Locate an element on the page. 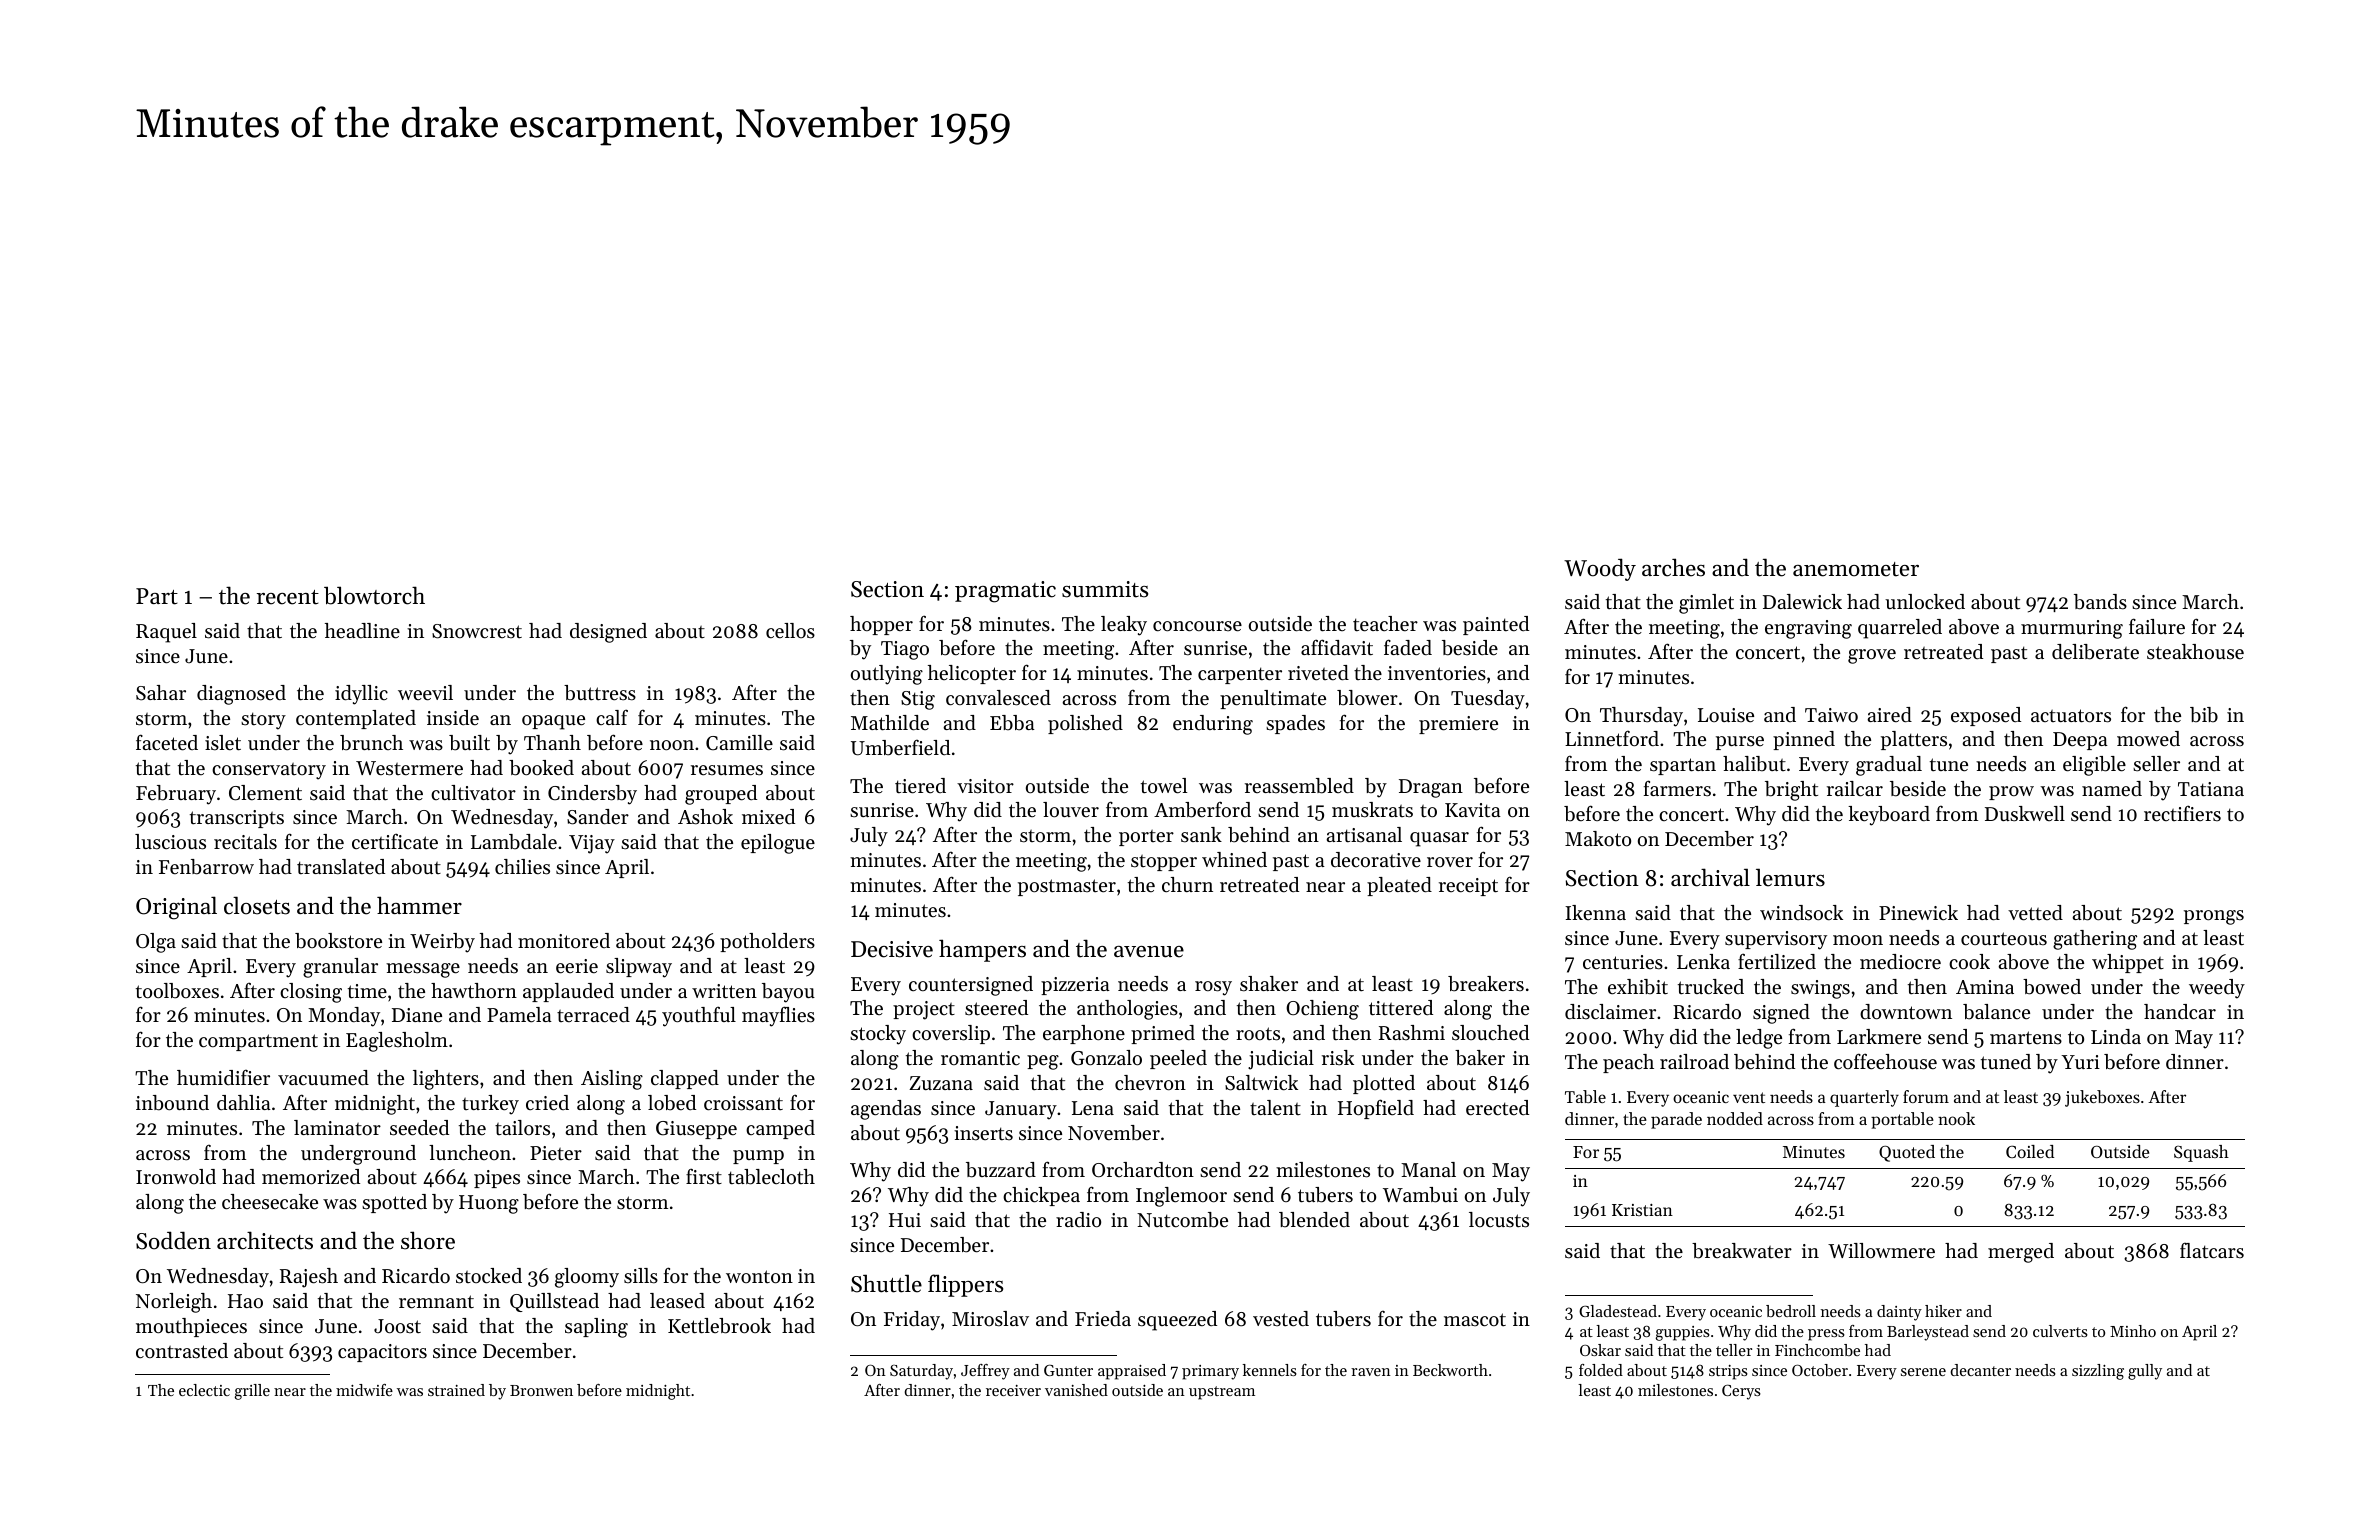 This image has width=2380, height=1540. trucked is located at coordinates (1711, 987).
